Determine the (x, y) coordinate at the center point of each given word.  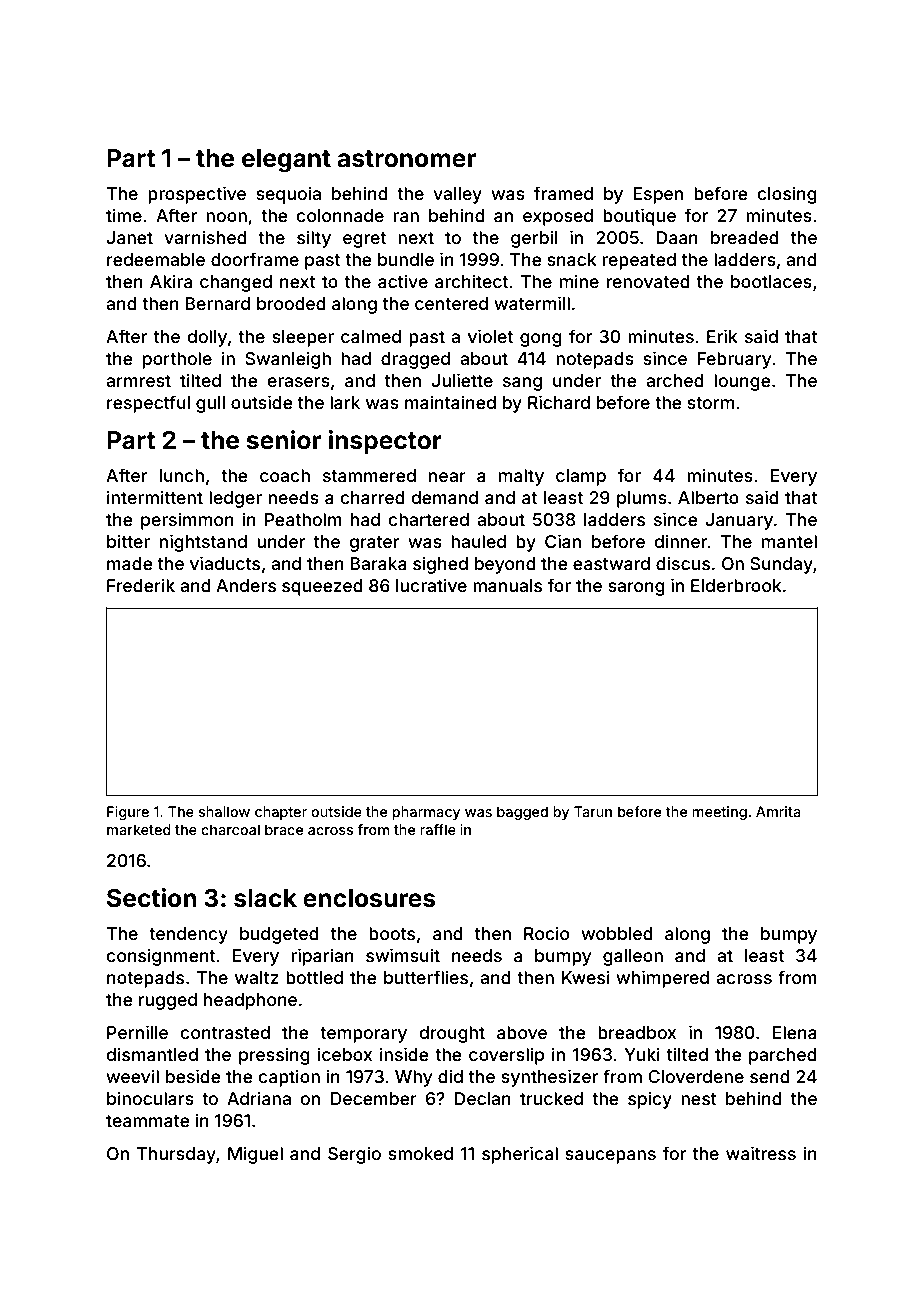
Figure (128, 813)
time (124, 215)
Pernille (137, 1032)
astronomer (406, 159)
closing (787, 195)
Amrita (778, 811)
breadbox (637, 1032)
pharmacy (426, 813)
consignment (160, 957)
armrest (138, 381)
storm (710, 403)
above (522, 1032)
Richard (559, 402)
